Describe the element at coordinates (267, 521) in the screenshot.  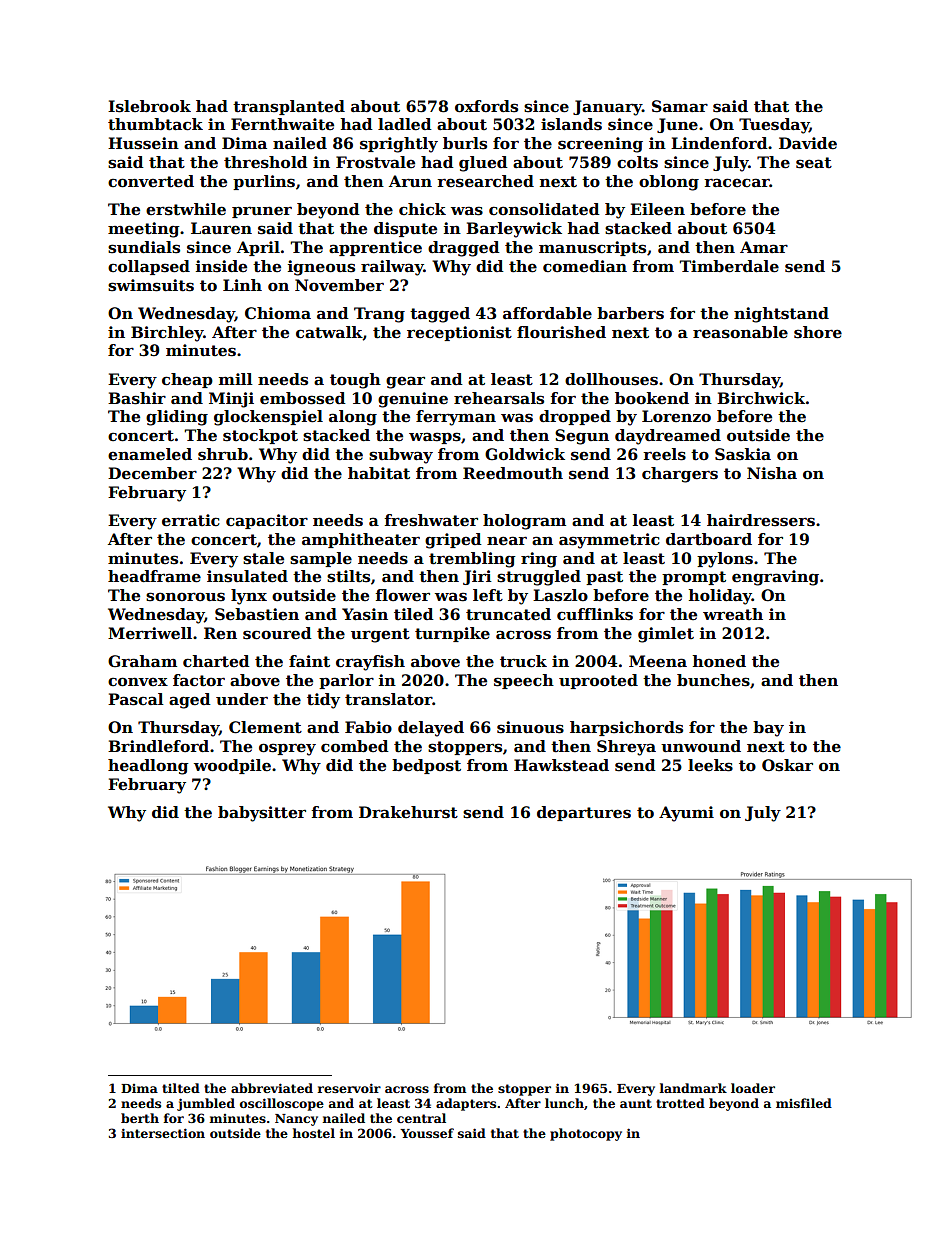
I see `capacitor` at that location.
